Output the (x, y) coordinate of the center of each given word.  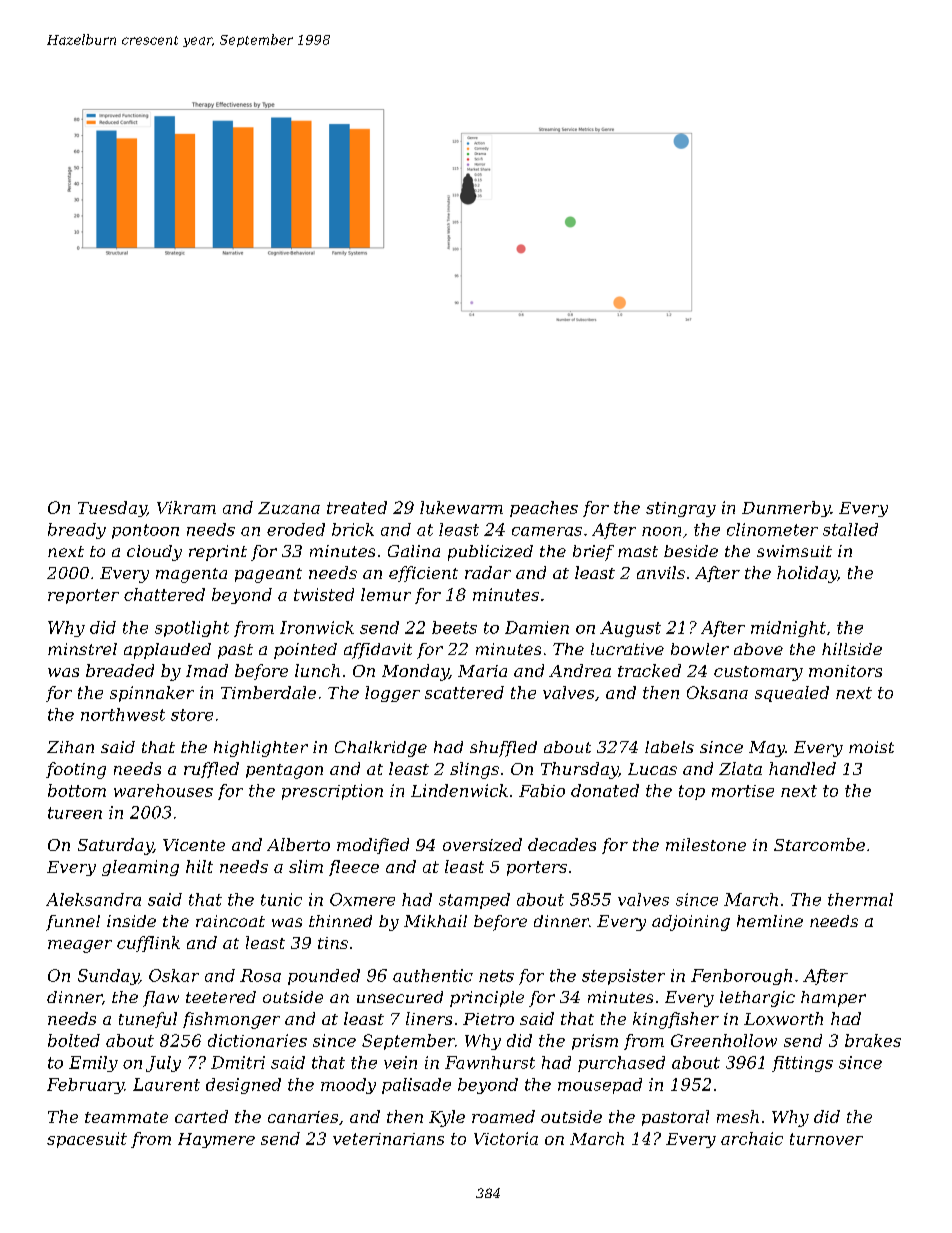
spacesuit (87, 1140)
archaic (752, 1138)
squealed (792, 694)
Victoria (506, 1138)
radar (488, 572)
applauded (167, 651)
